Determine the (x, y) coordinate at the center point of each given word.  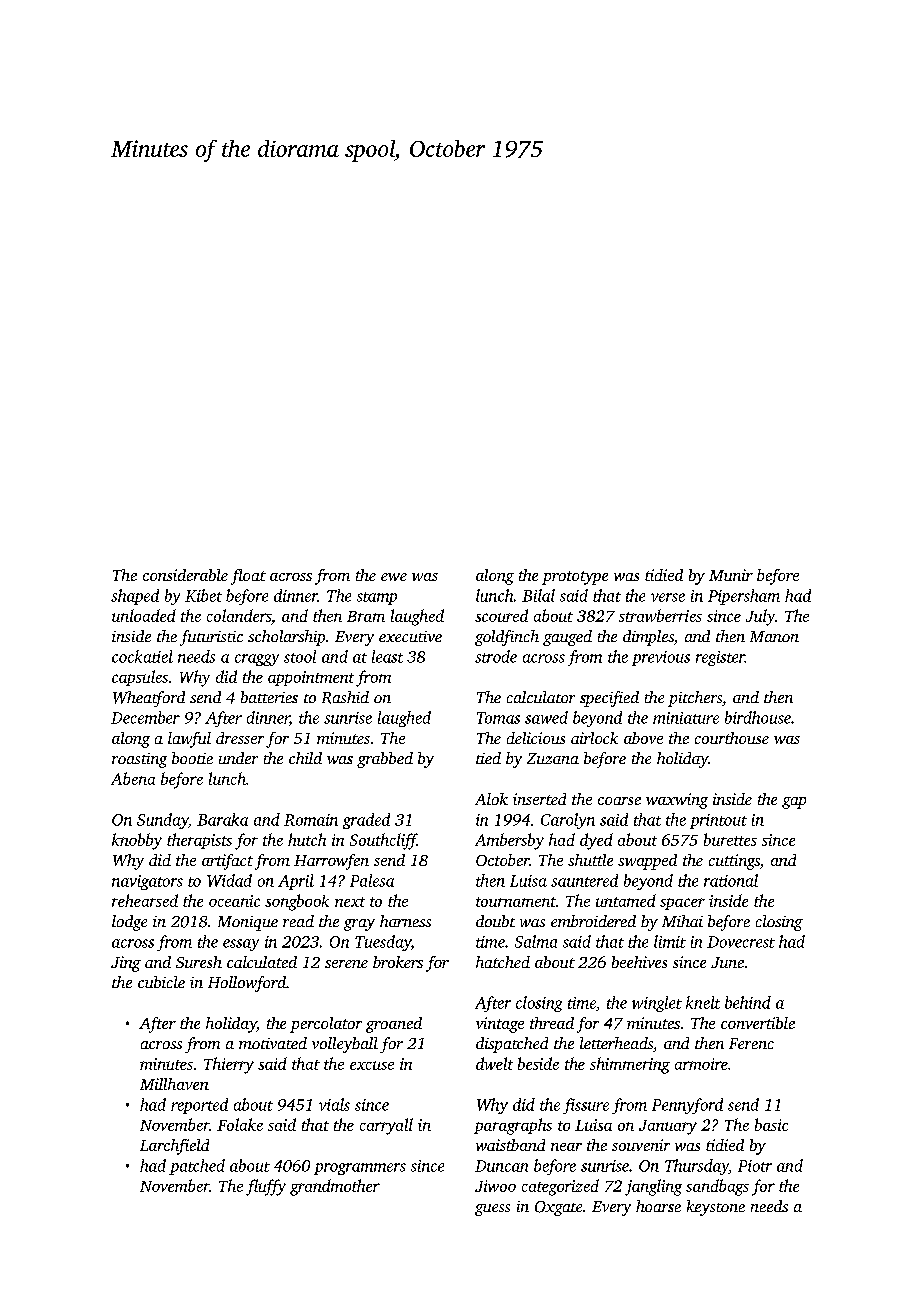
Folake (240, 1124)
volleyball (345, 1045)
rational (731, 880)
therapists (199, 841)
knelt (703, 1002)
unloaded (144, 615)
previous (661, 658)
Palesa (372, 880)
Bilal (538, 595)
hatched (503, 962)
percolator (326, 1025)
